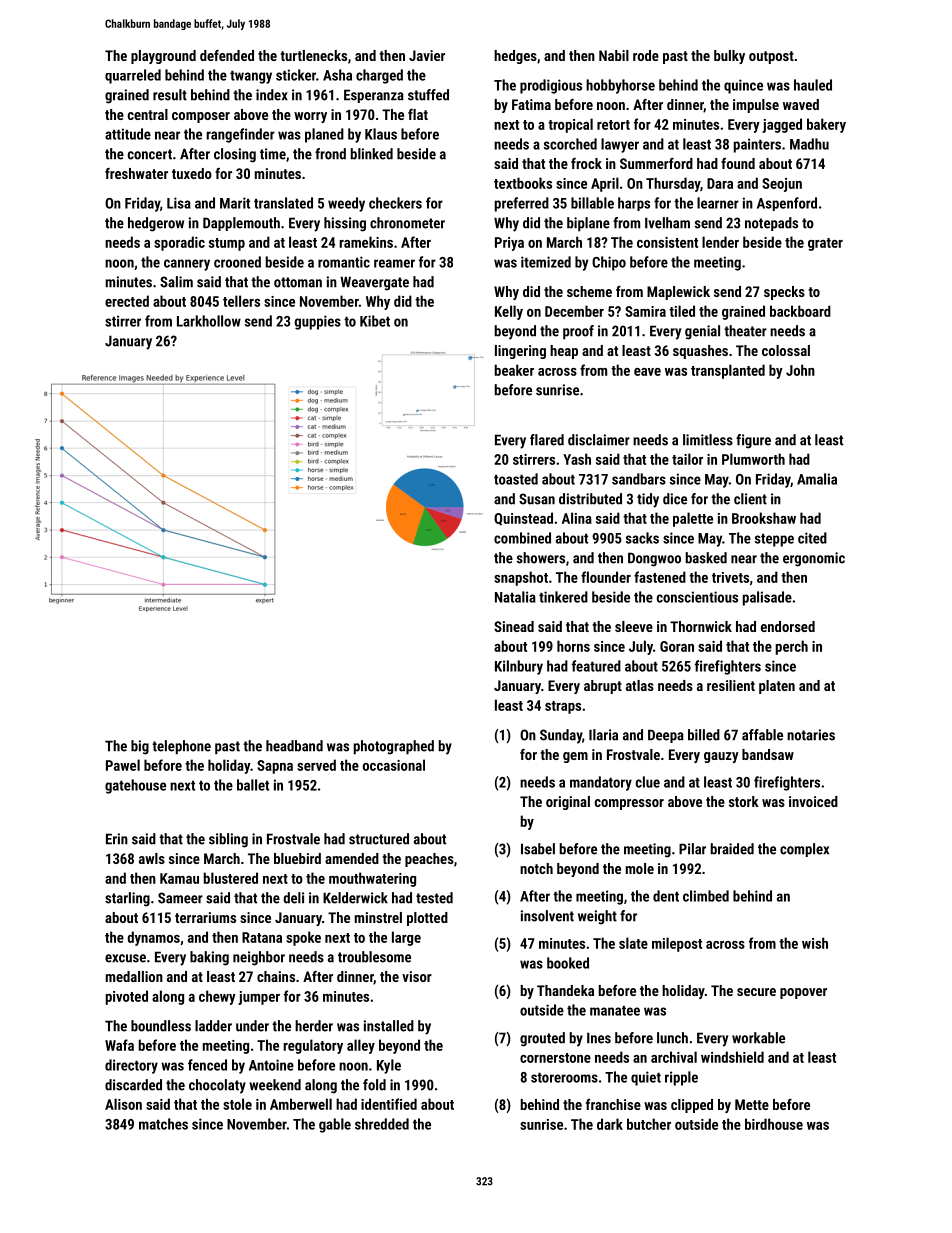  What do you see at coordinates (646, 55) in the screenshot?
I see `rode` at bounding box center [646, 55].
